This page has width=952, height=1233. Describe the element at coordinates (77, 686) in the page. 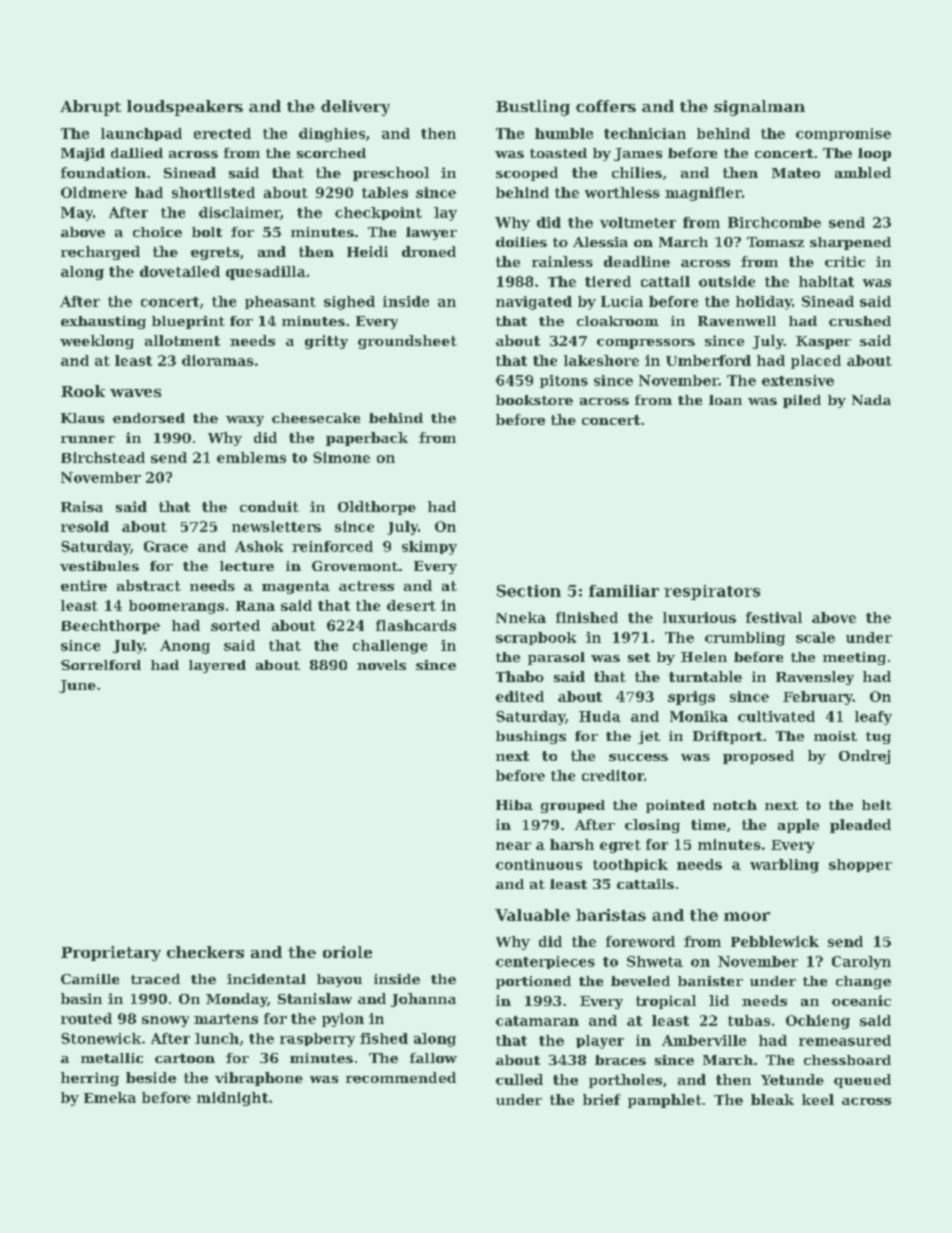

I see `June` at that location.
